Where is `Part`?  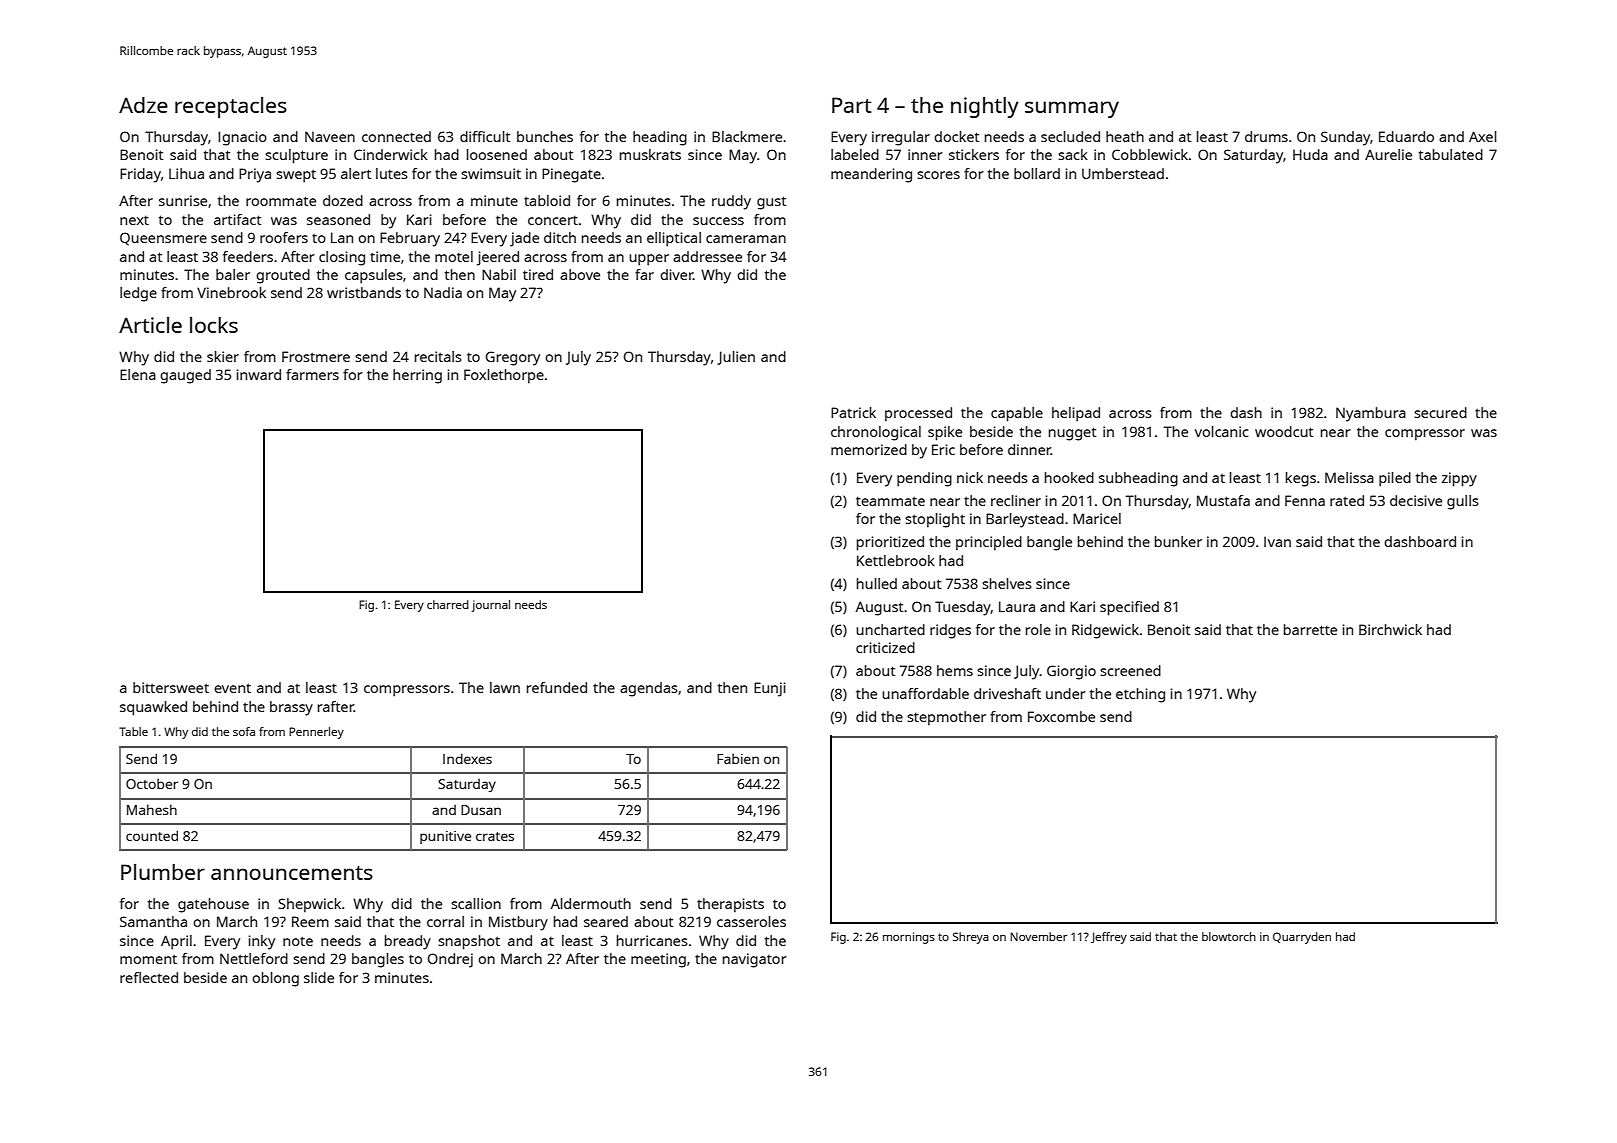
Part is located at coordinates (851, 105).
